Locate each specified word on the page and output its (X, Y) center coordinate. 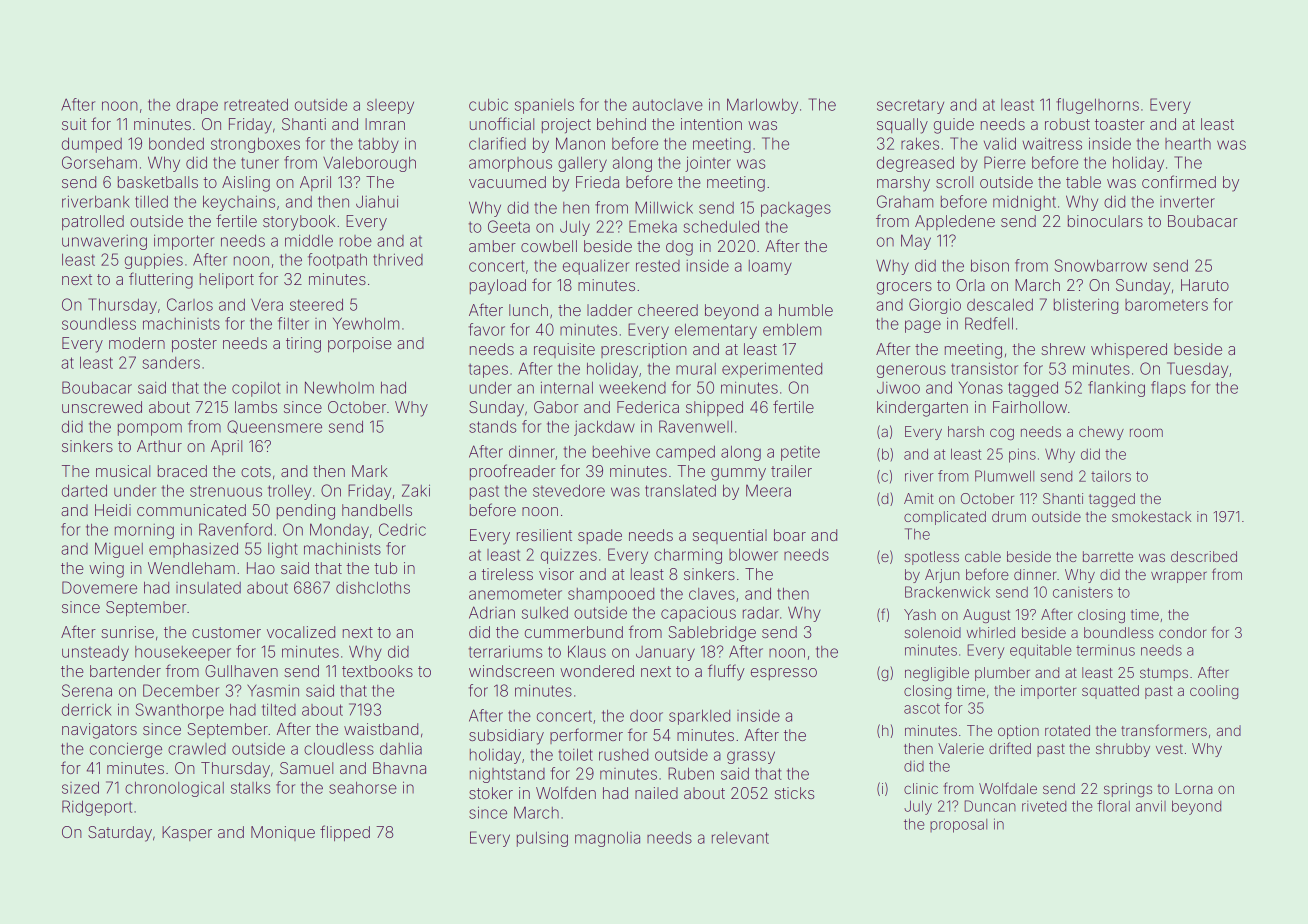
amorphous (510, 164)
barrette (1108, 556)
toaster (1120, 124)
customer (226, 632)
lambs (256, 407)
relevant (740, 838)
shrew (1063, 349)
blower (753, 554)
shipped (714, 408)
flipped (345, 833)
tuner (260, 163)
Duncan (990, 806)
